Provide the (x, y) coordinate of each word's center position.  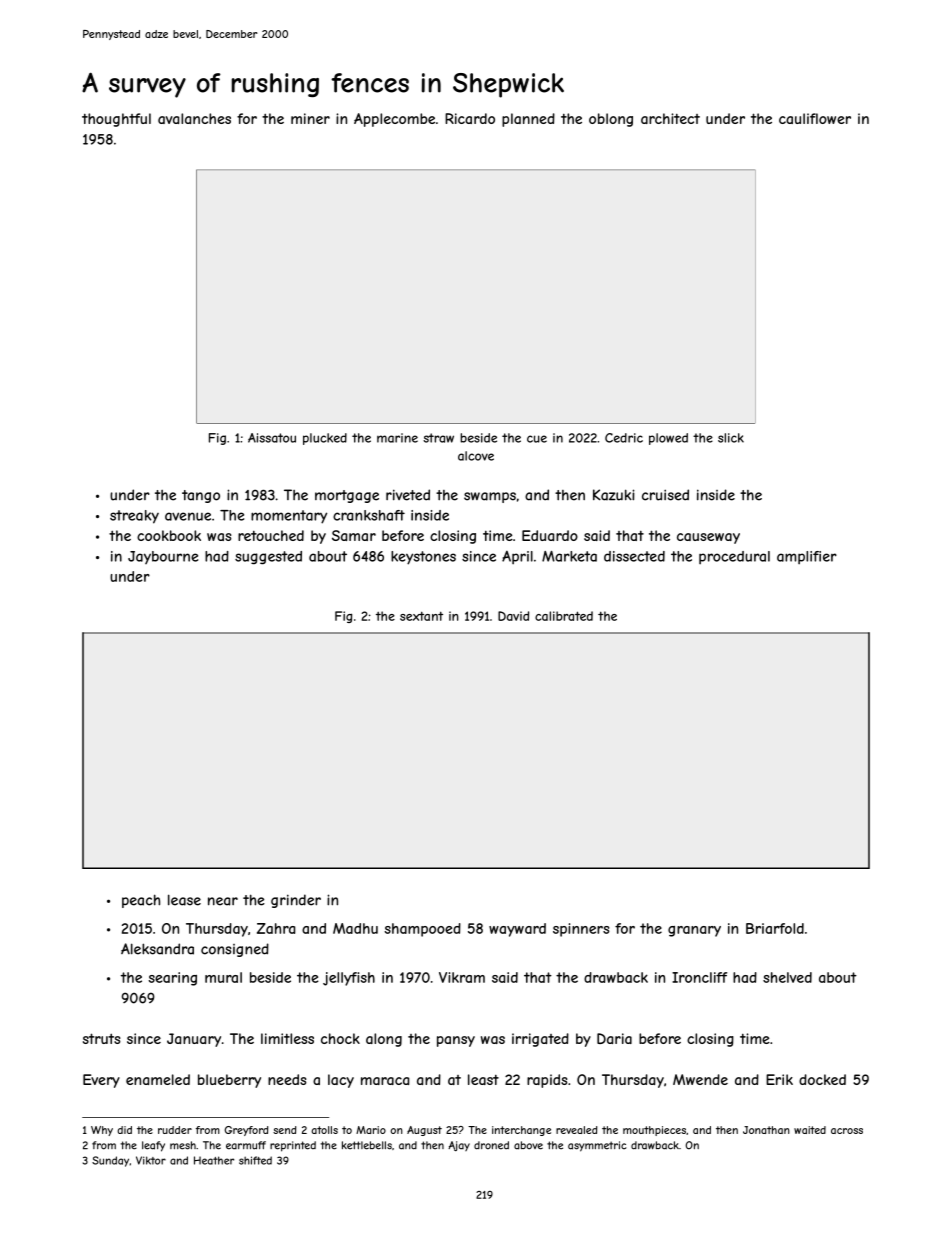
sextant (421, 616)
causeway (708, 538)
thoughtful (116, 120)
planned (528, 120)
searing (172, 979)
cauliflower (815, 118)
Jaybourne (163, 557)
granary (694, 931)
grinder (296, 901)
